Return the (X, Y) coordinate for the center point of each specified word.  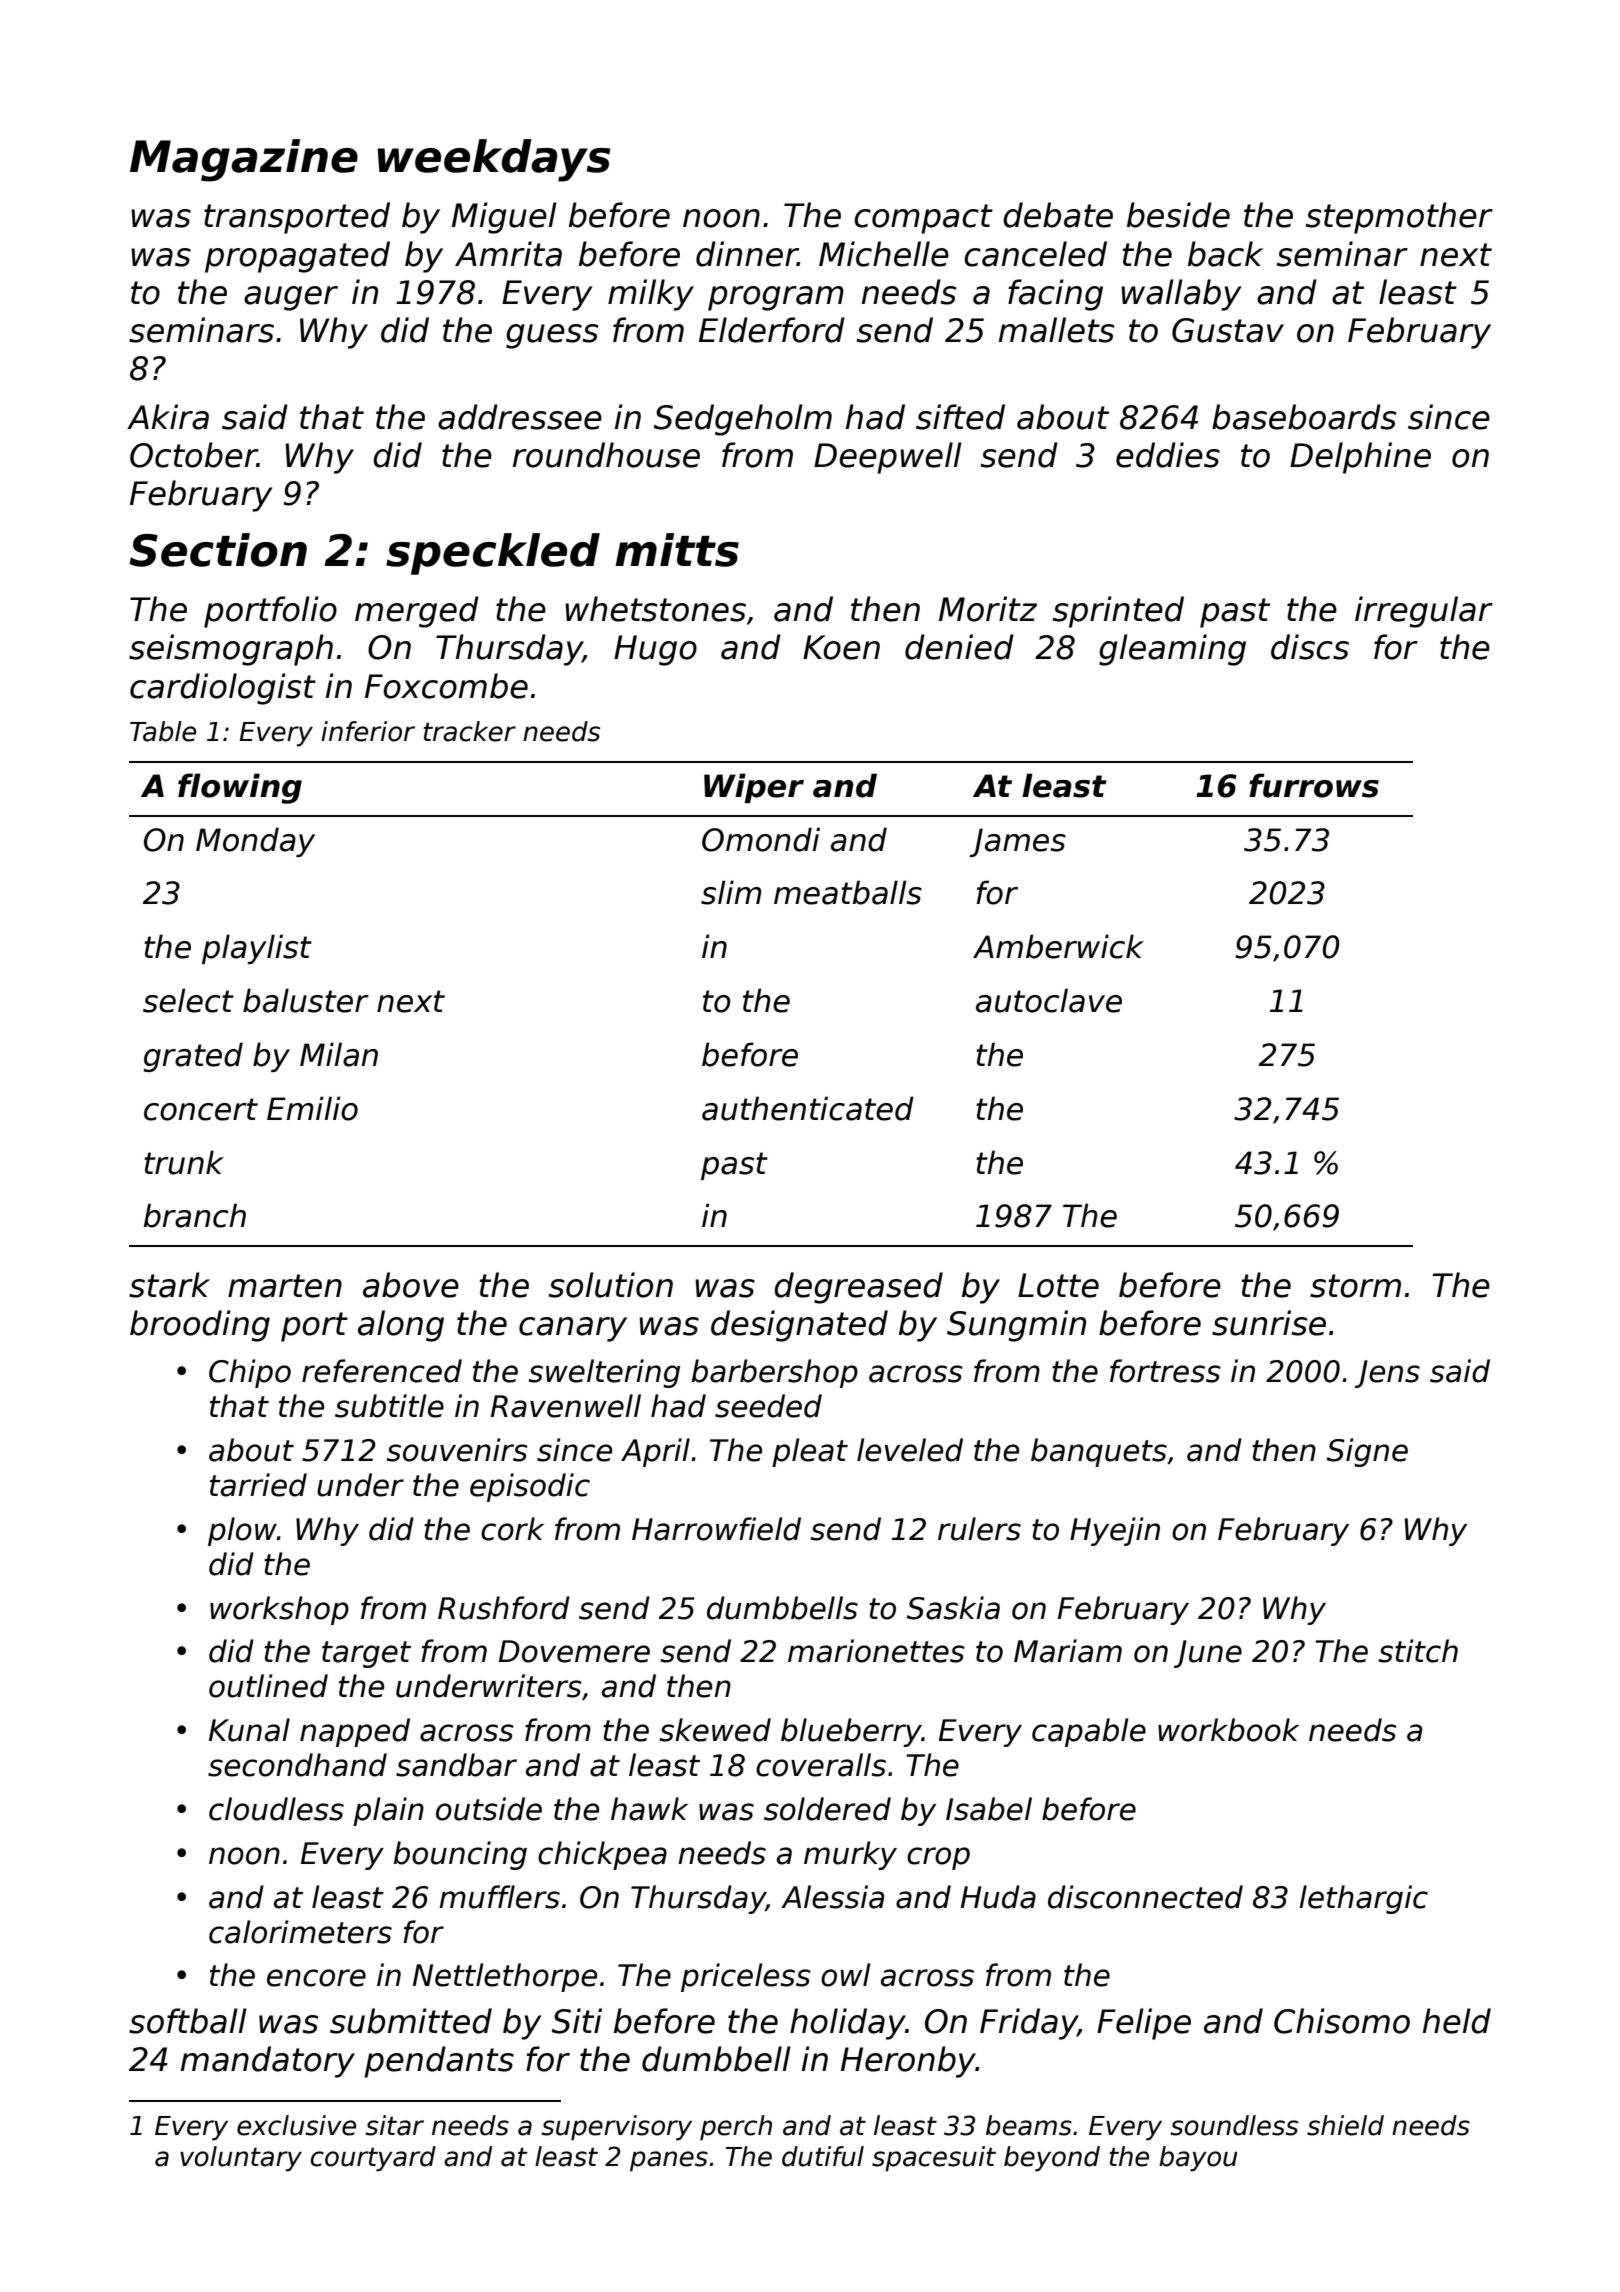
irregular (1424, 612)
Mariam (1068, 1651)
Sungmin (1016, 1326)
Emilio (312, 1108)
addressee (520, 417)
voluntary (241, 2159)
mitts (677, 550)
